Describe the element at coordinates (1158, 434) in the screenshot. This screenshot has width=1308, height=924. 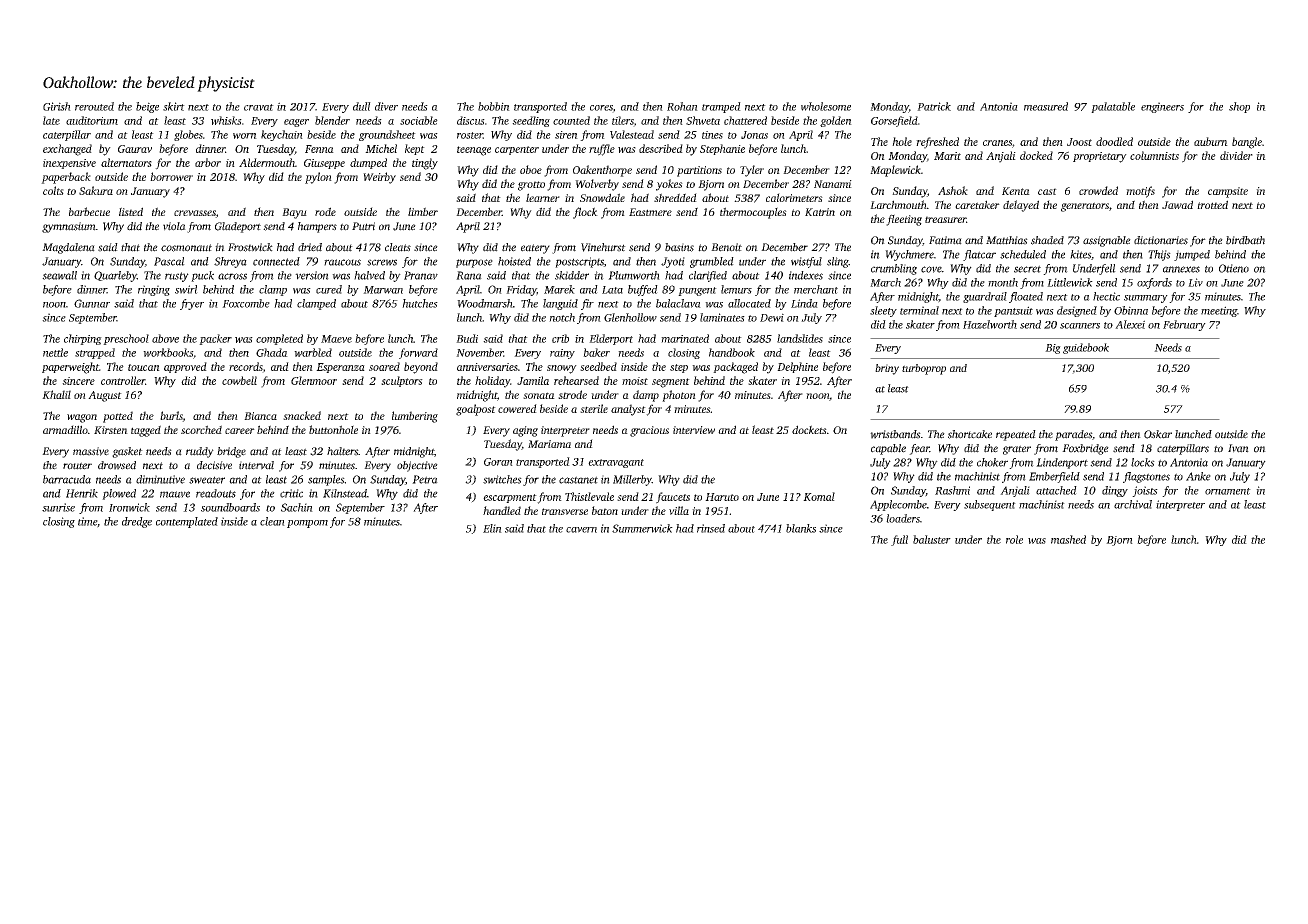
I see `Oskar` at that location.
